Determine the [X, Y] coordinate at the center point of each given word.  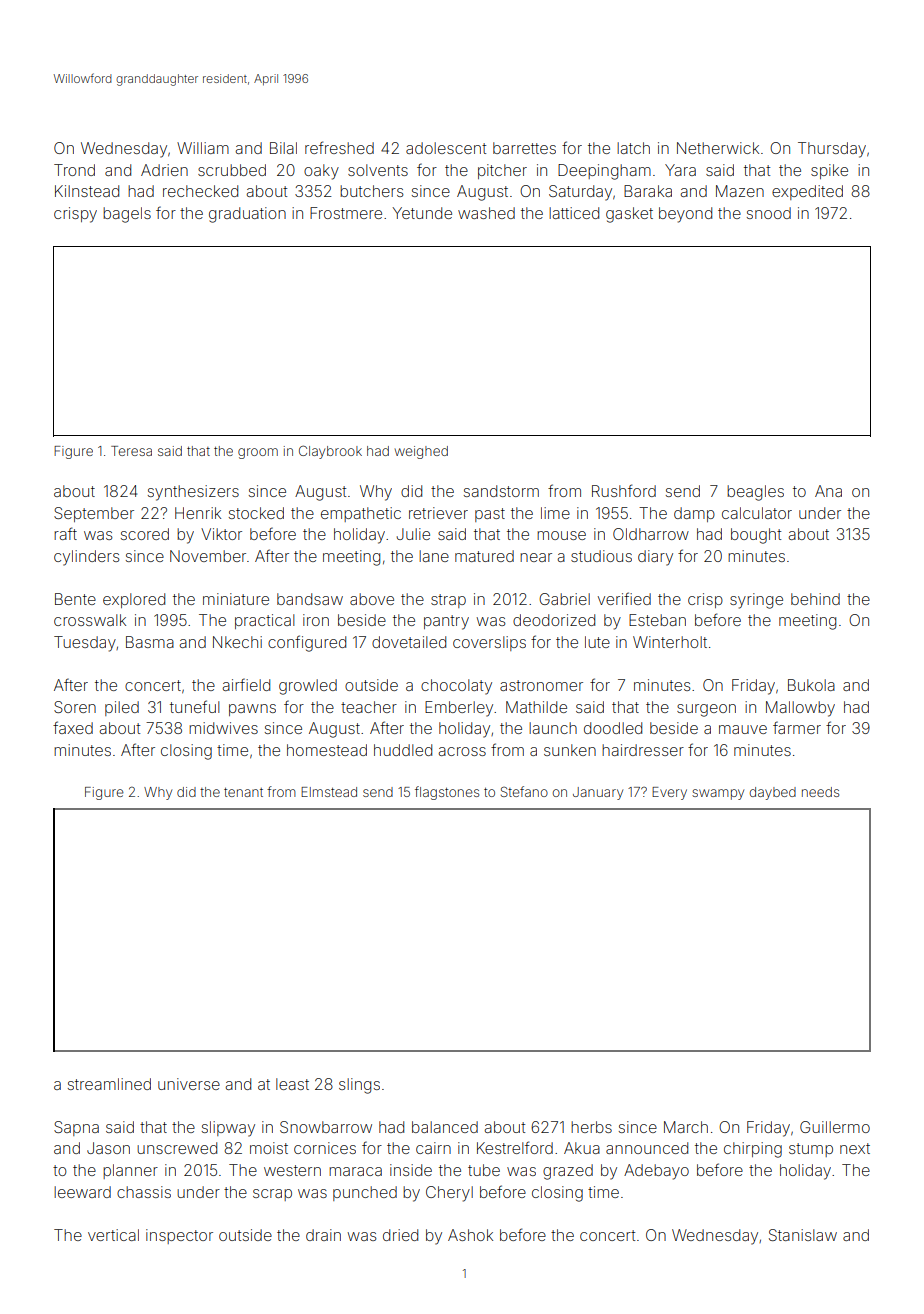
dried [400, 1235]
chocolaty [456, 687]
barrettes [524, 148]
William [203, 148]
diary [655, 558]
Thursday [832, 150]
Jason [108, 1148]
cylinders [87, 558]
